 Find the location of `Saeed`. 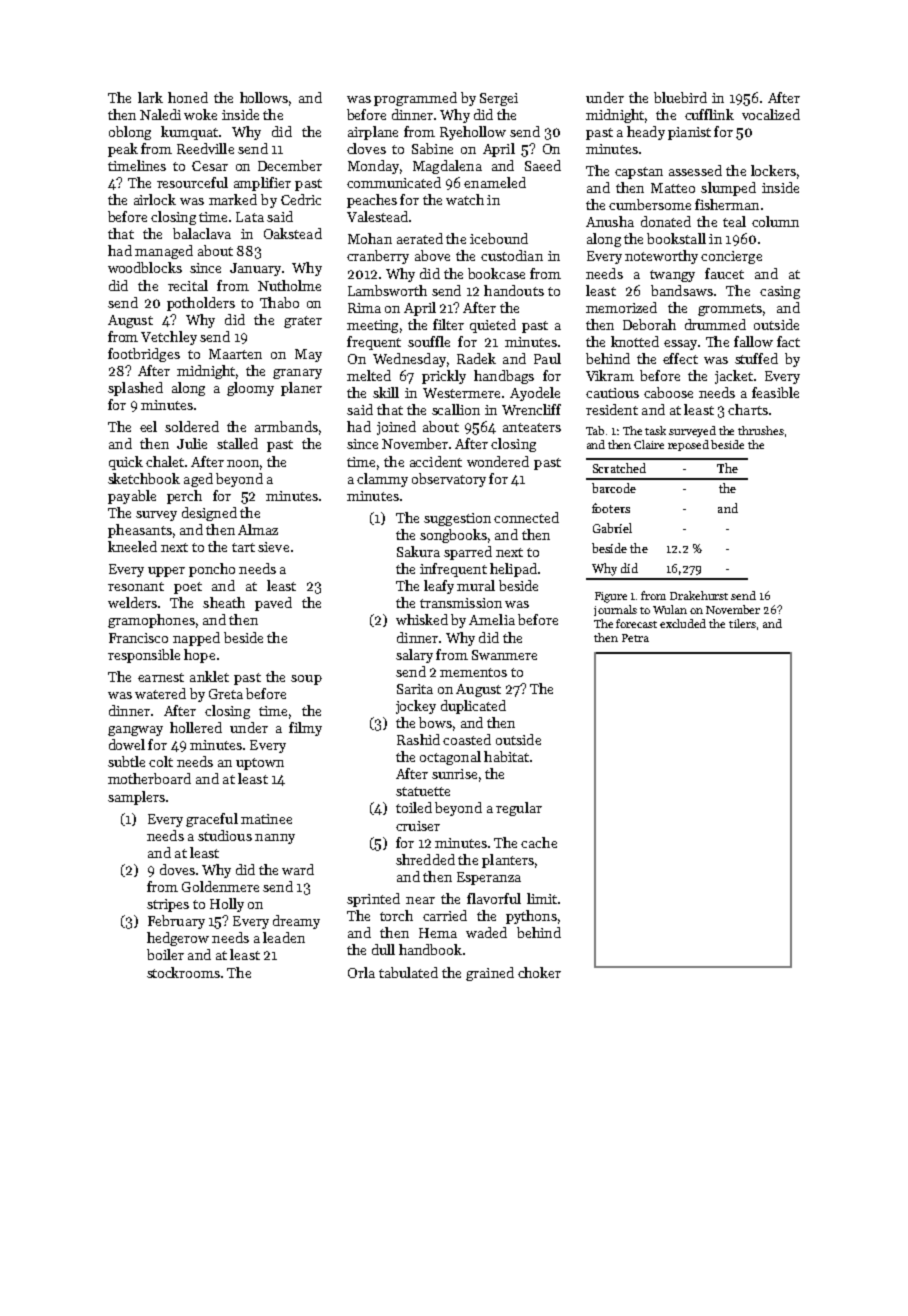

Saeed is located at coordinates (543, 165).
